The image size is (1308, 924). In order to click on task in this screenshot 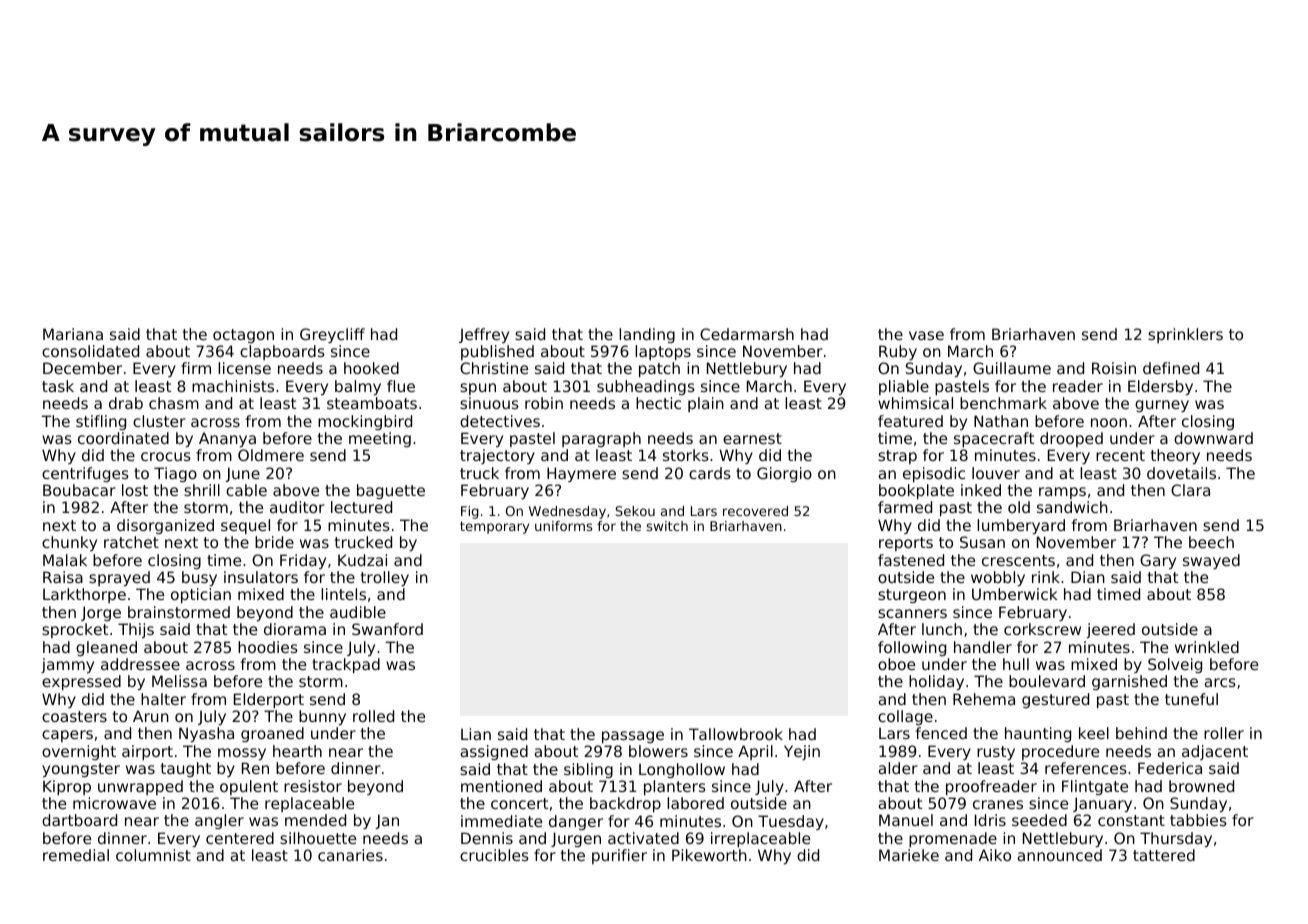, I will do `click(58, 386)`.
